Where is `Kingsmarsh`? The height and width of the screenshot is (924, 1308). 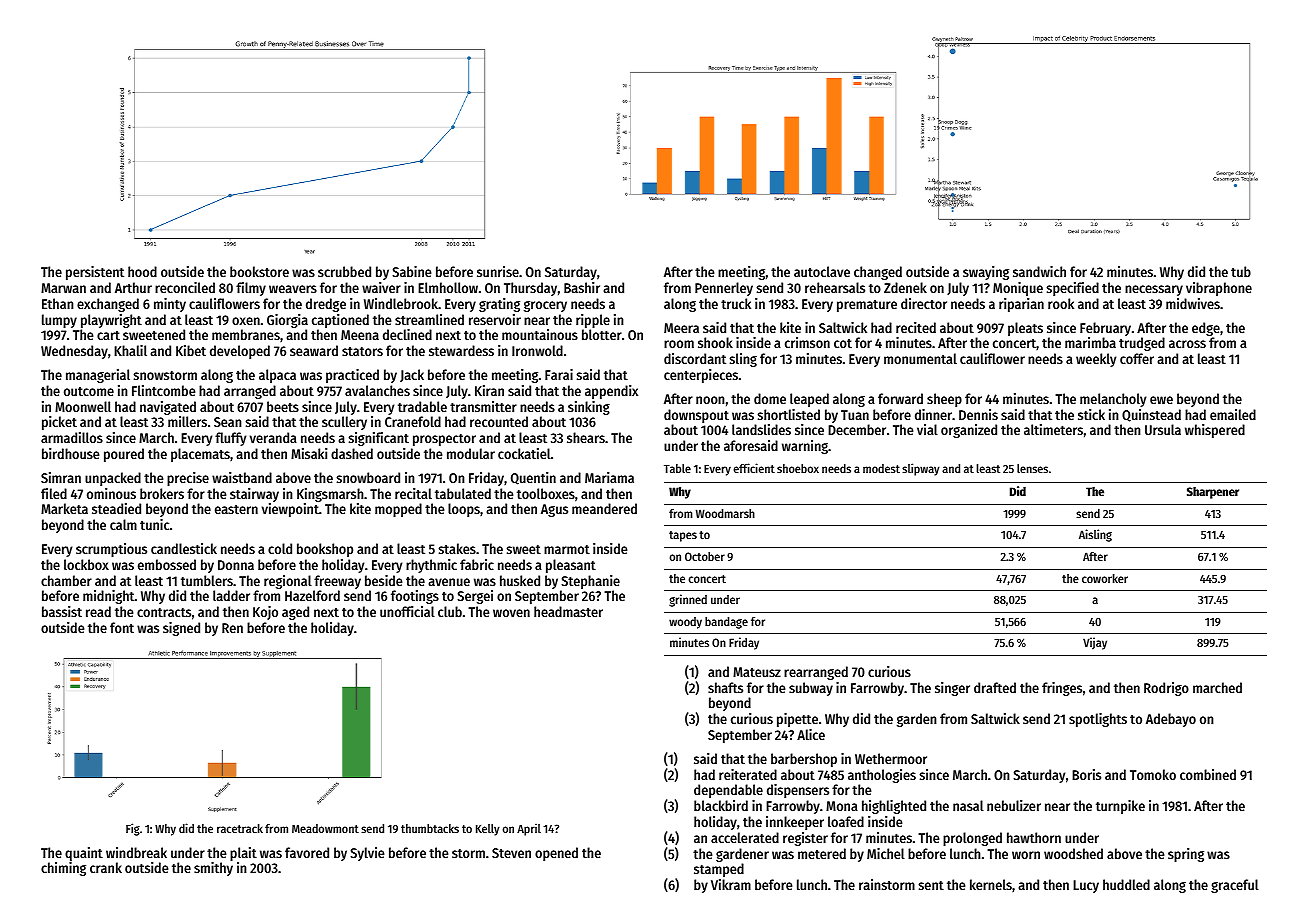
Kingsmarsh is located at coordinates (330, 495).
